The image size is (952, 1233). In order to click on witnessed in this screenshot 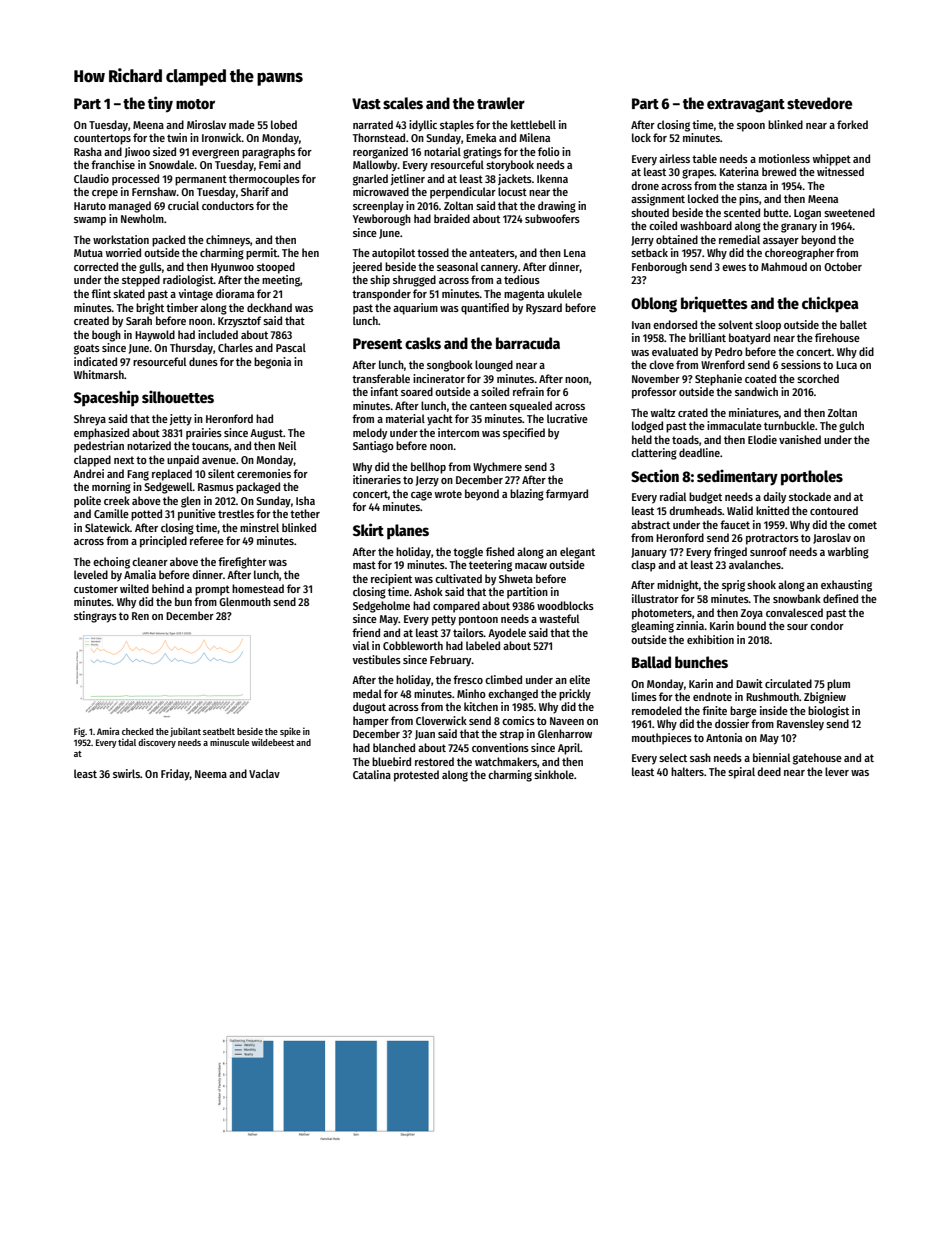, I will do `click(840, 171)`.
